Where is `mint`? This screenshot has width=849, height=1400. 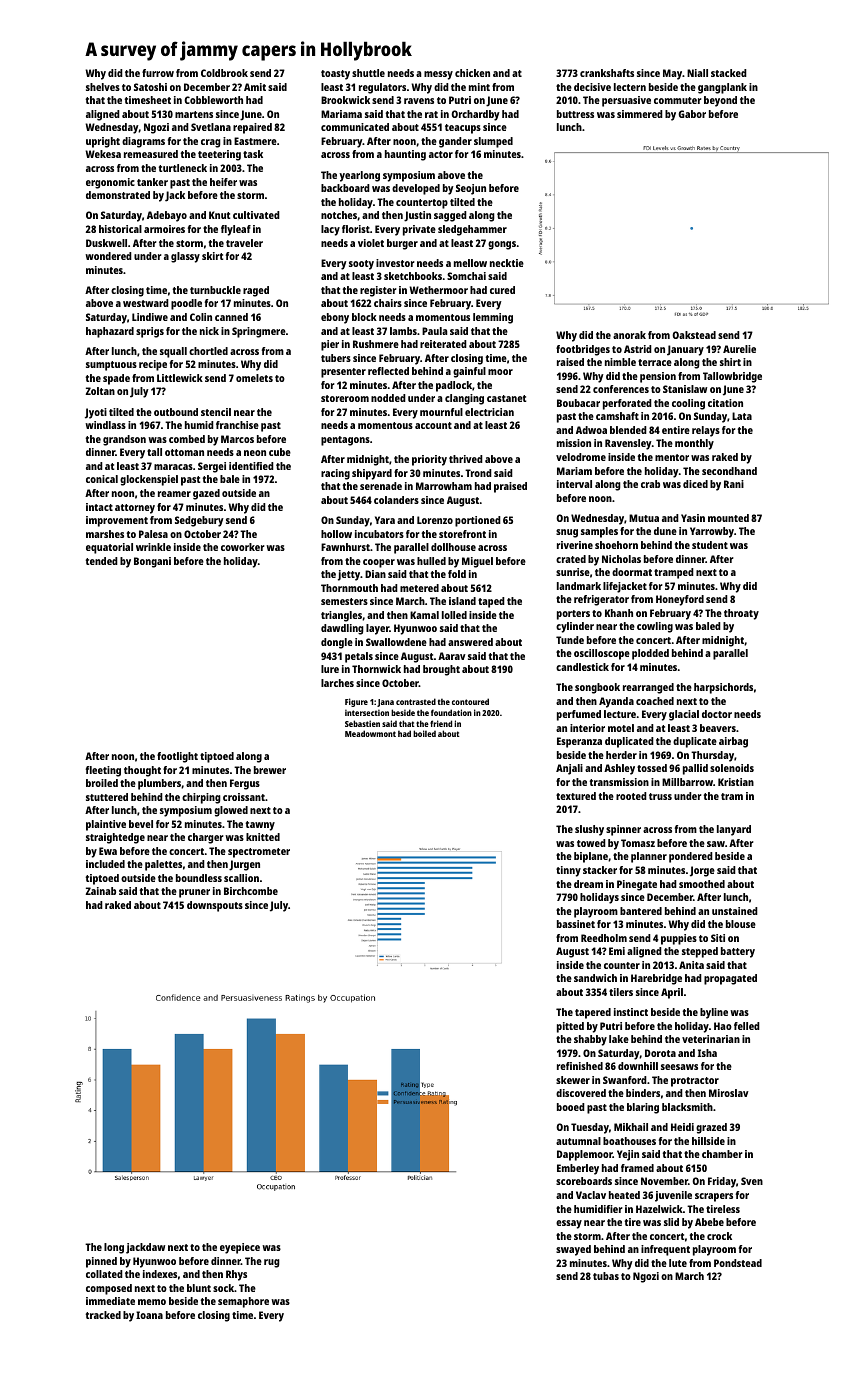 mint is located at coordinates (479, 87).
